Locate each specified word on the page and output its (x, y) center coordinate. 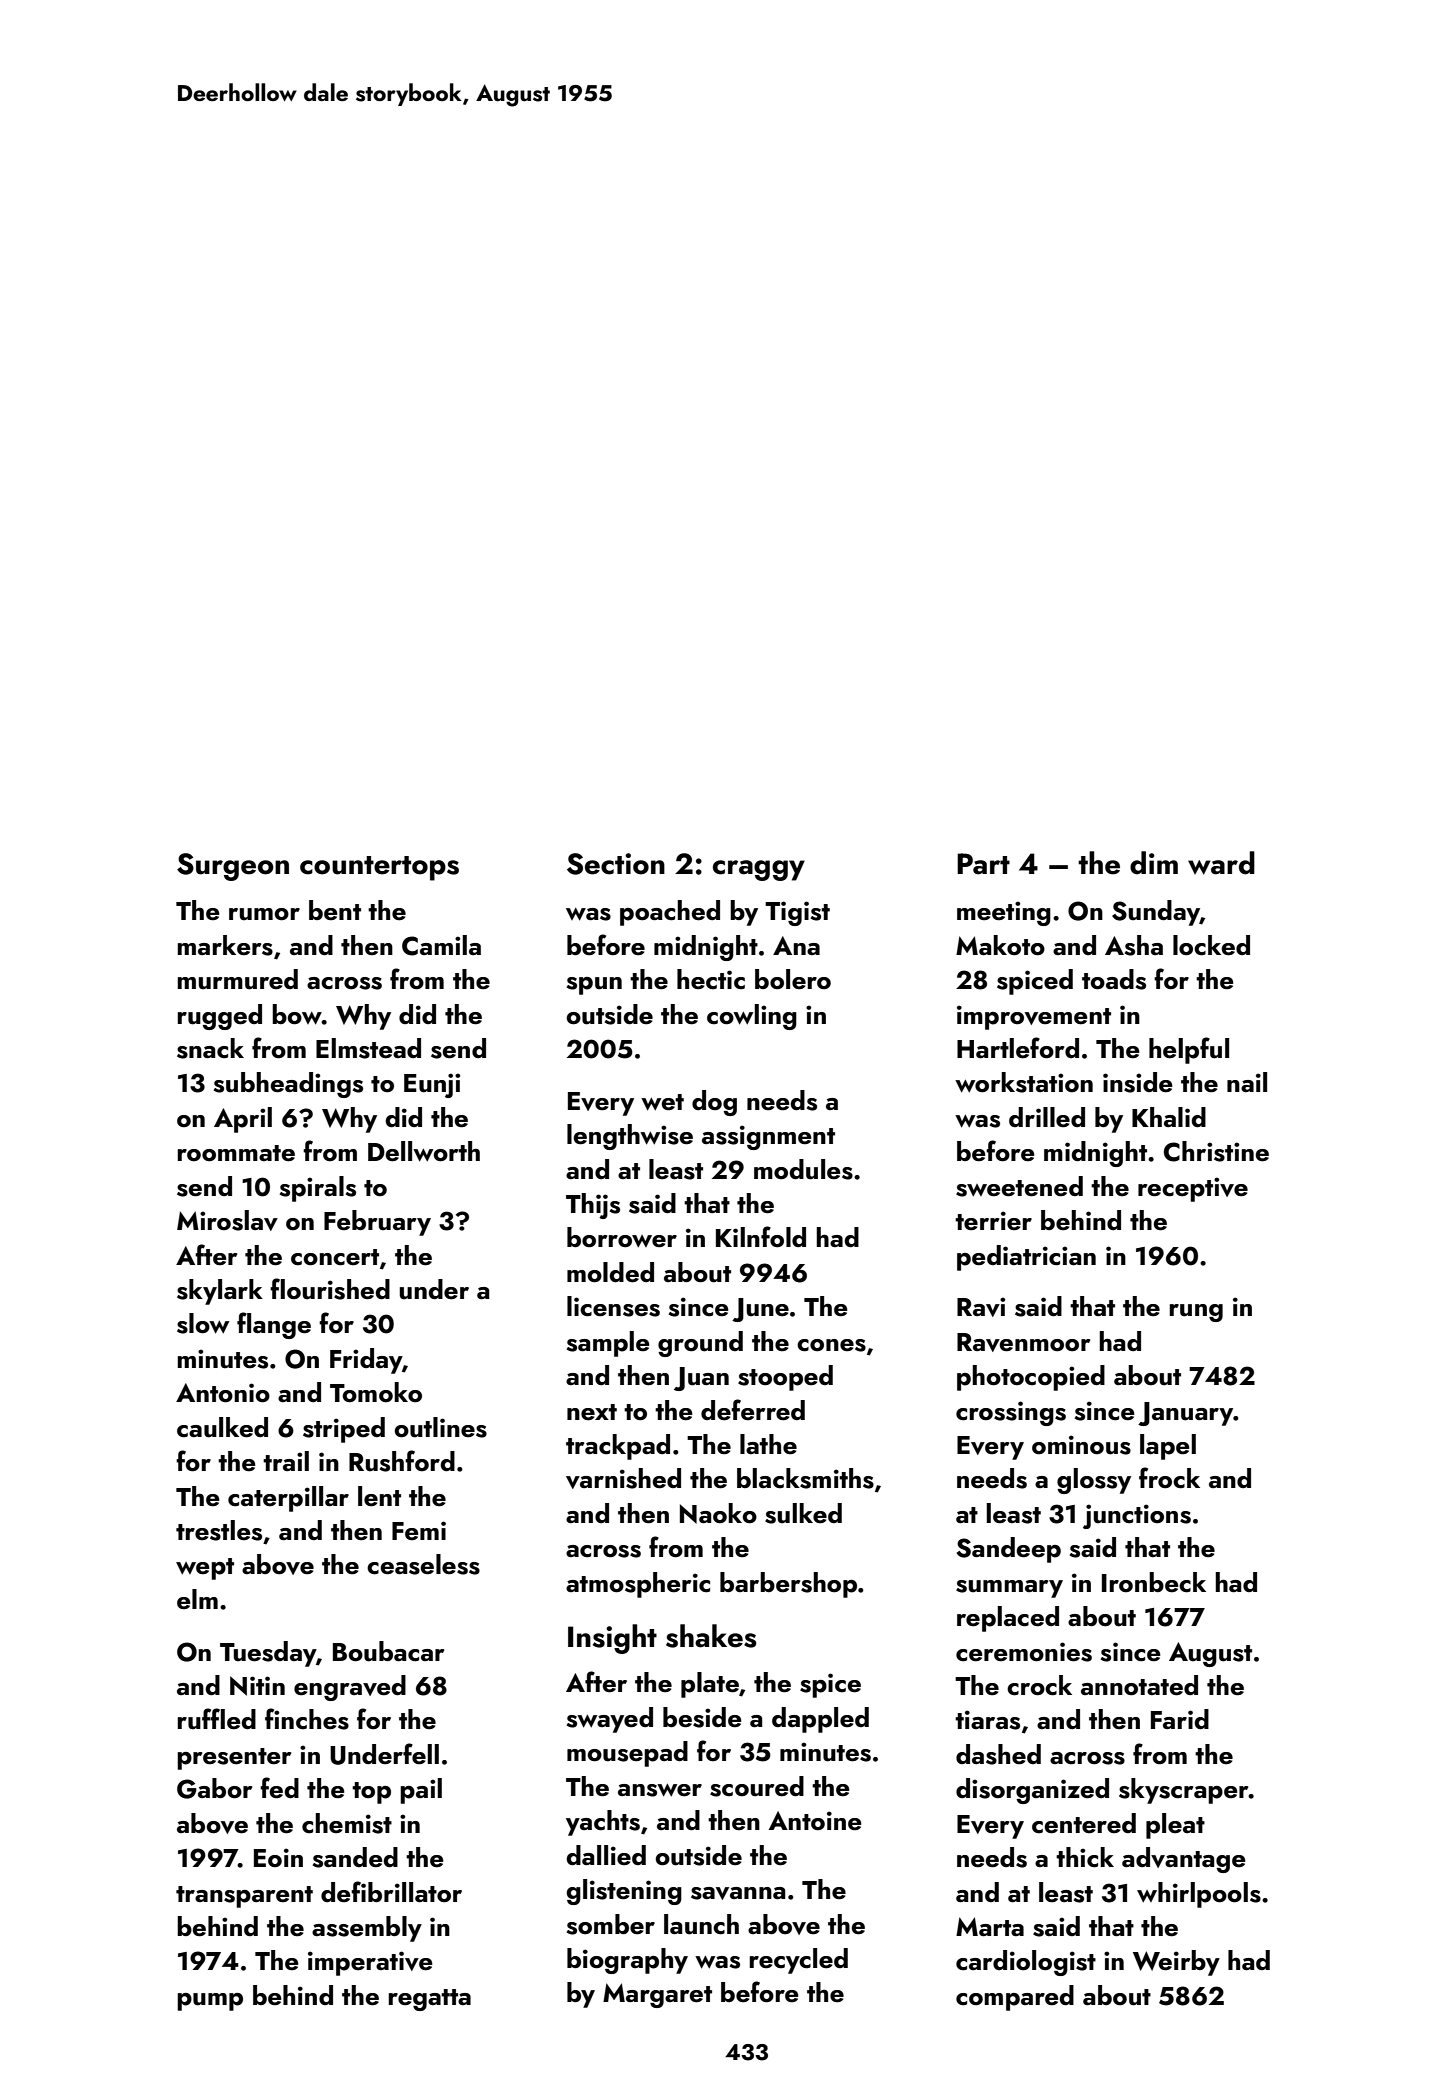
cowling (752, 1017)
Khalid (1169, 1117)
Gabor (214, 1788)
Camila (441, 945)
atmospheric (638, 1585)
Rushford (402, 1461)
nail (1247, 1082)
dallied (606, 1855)
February (377, 1223)
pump (210, 2002)
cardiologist (1026, 1963)
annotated (1139, 1685)
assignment (768, 1137)
